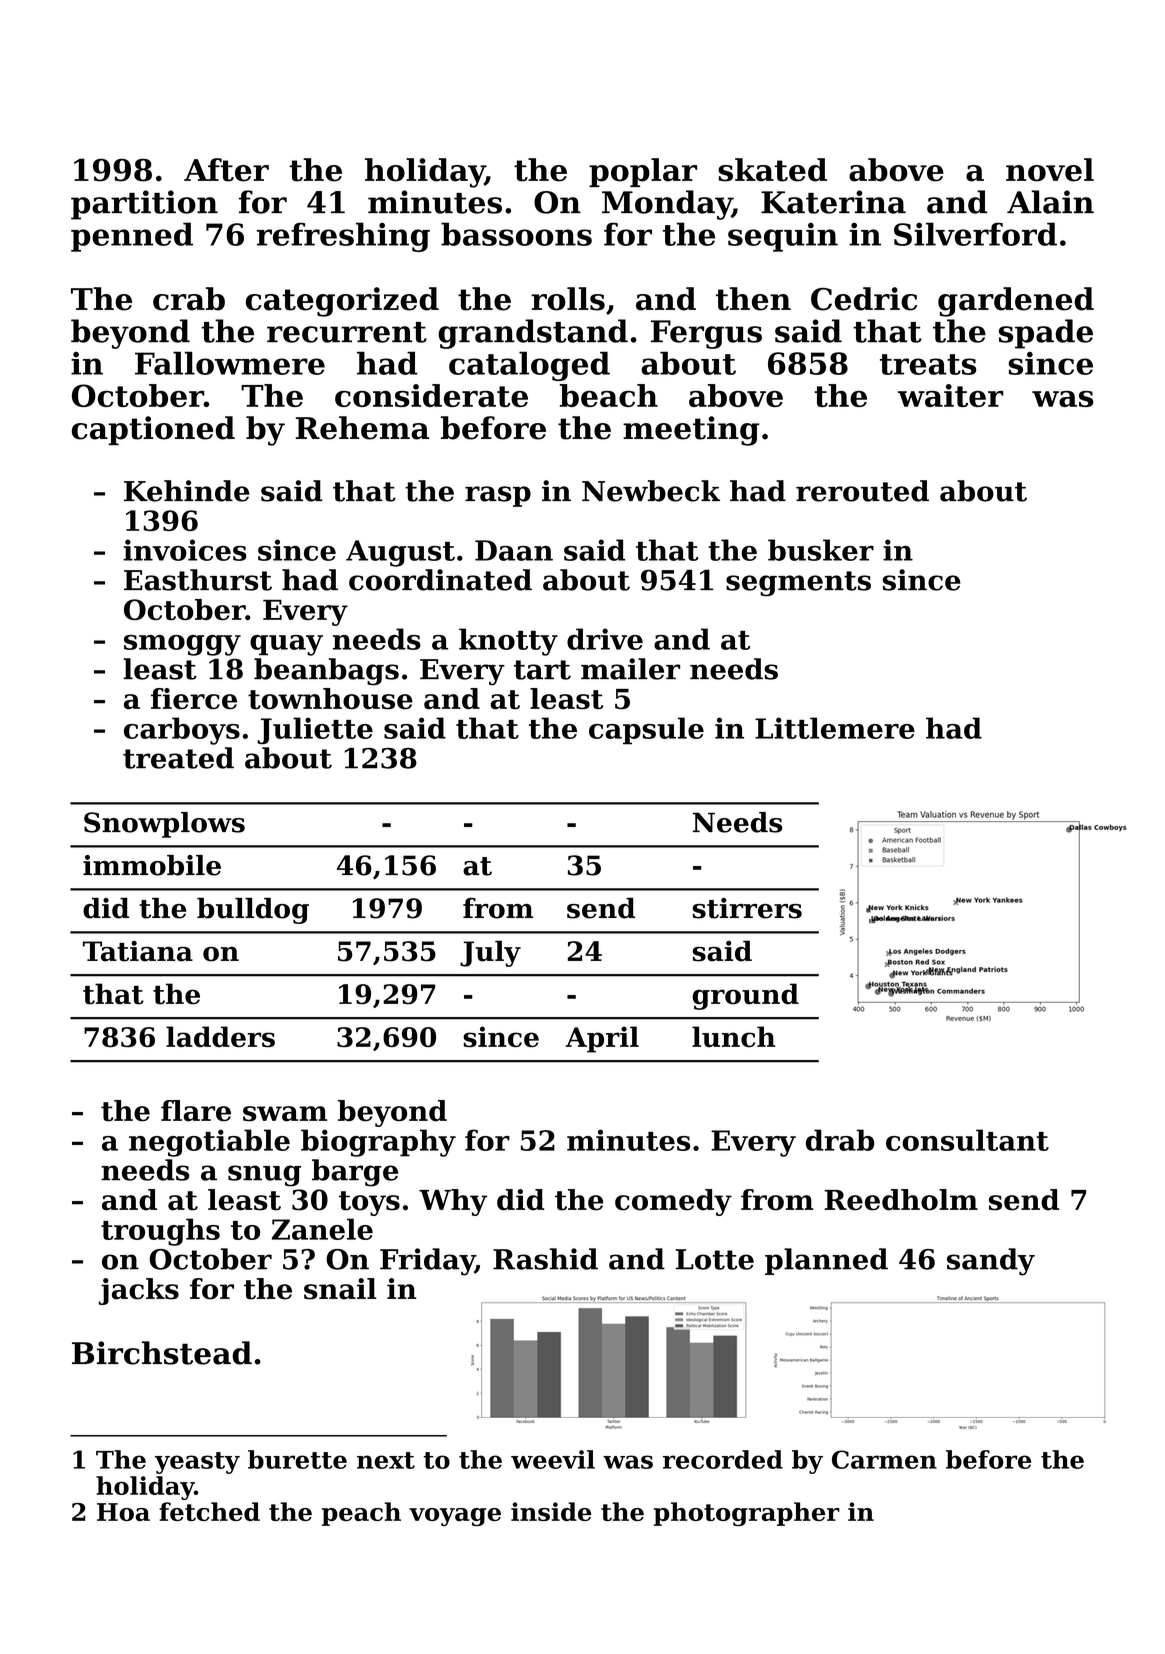 Image resolution: width=1165 pixels, height=1654 pixels. Describe the element at coordinates (440, 580) in the document. I see `coordinated` at that location.
